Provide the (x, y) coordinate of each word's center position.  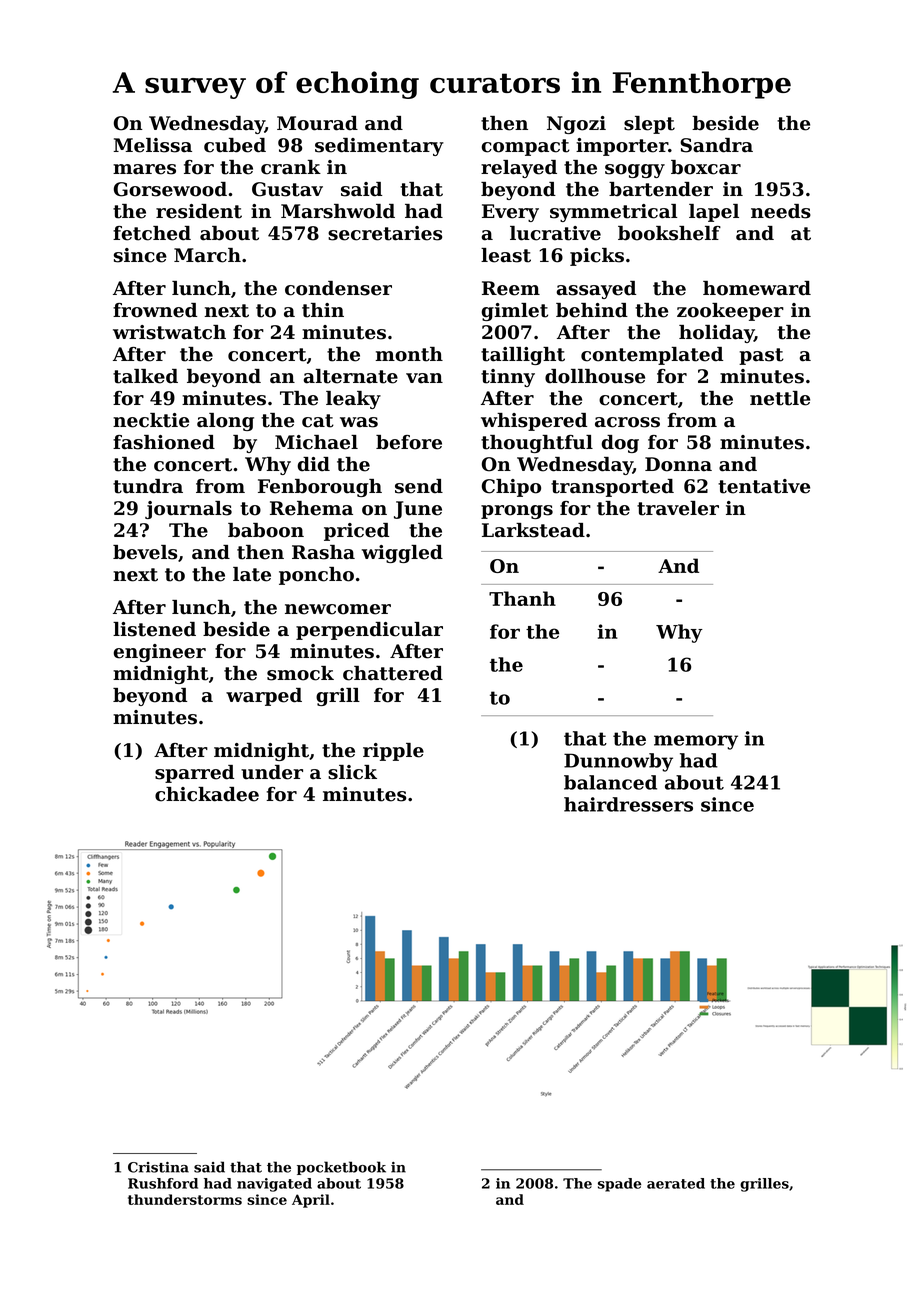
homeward (757, 288)
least (506, 255)
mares (144, 169)
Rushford (163, 1183)
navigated (274, 1185)
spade (619, 1185)
